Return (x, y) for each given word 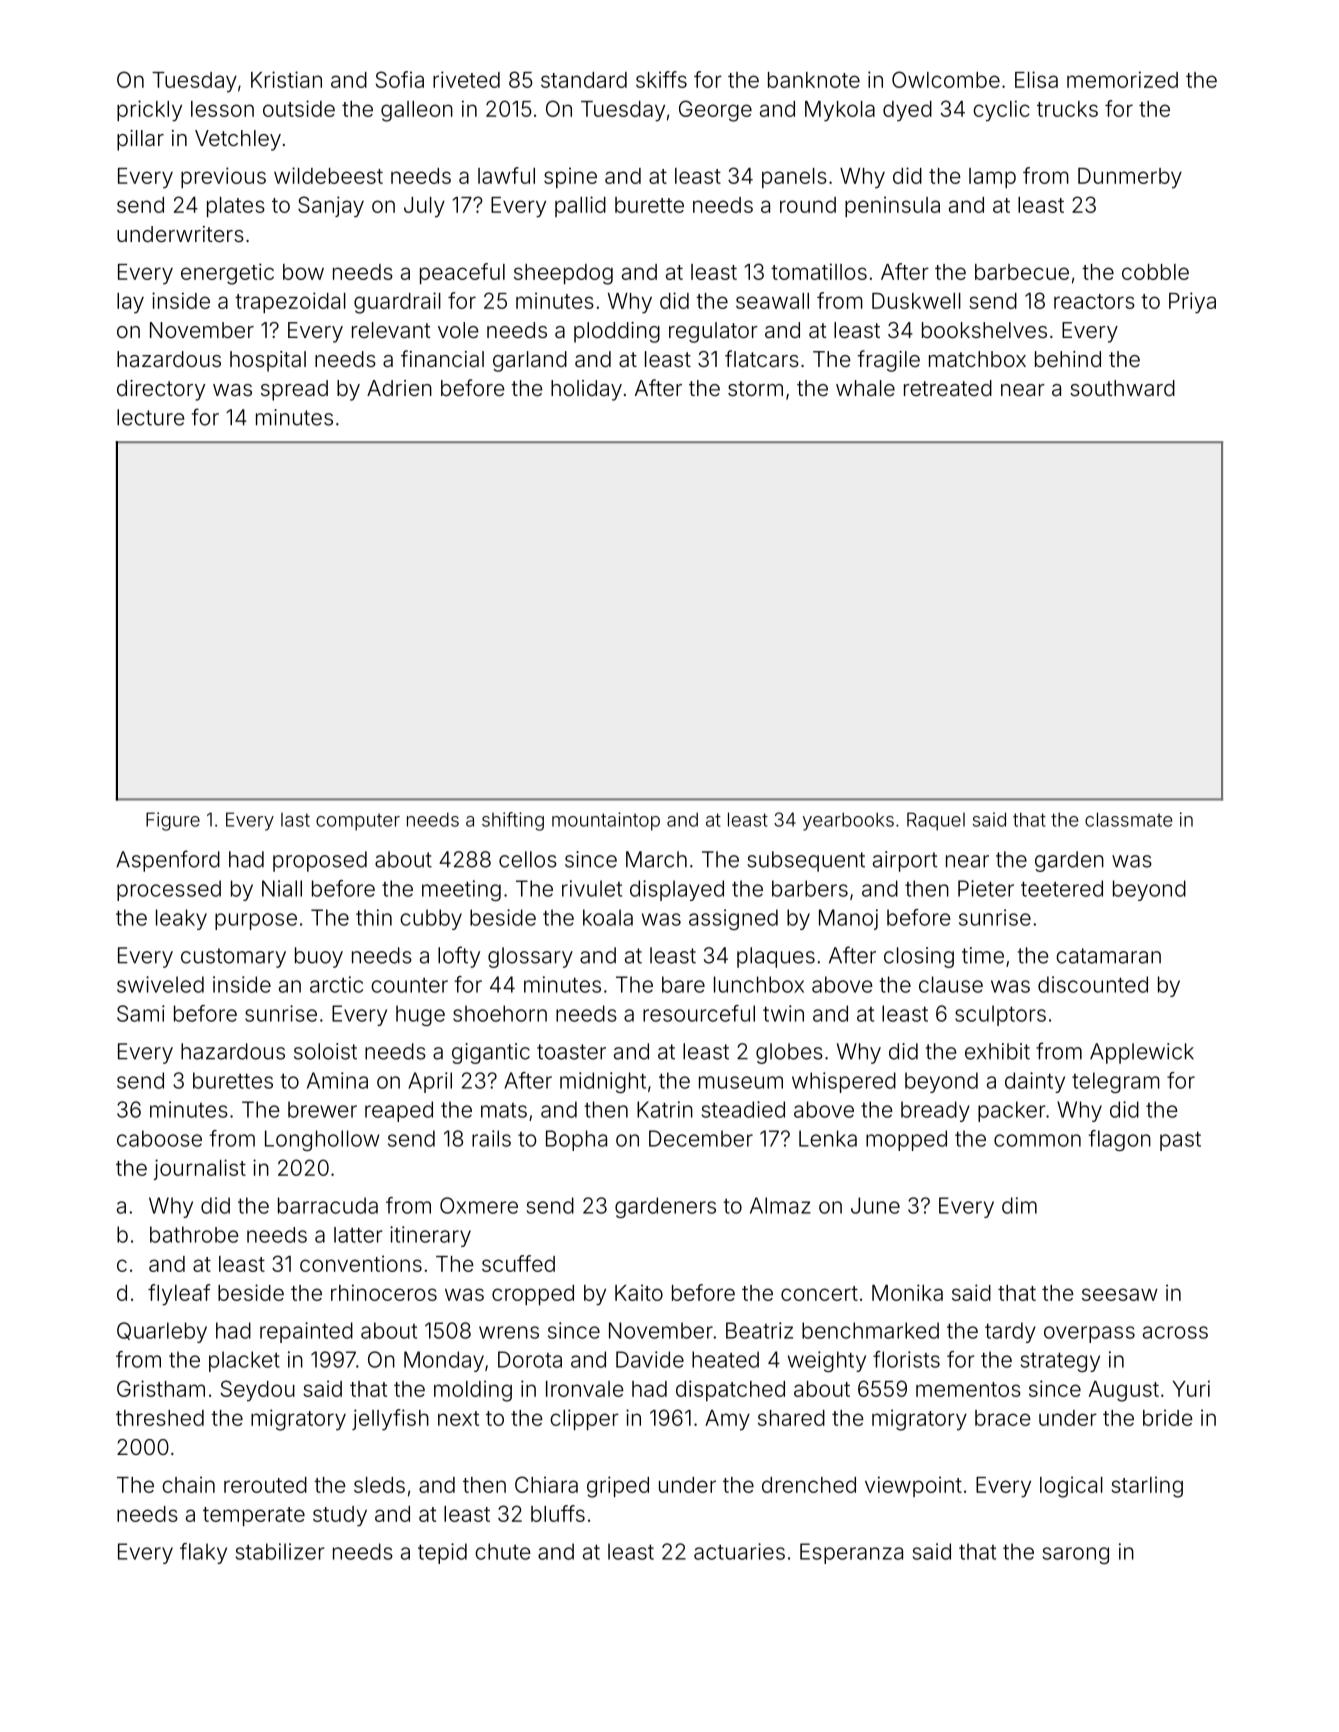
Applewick (1142, 1053)
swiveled (160, 984)
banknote (814, 80)
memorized (1122, 79)
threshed (160, 1418)
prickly (149, 111)
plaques (776, 957)
